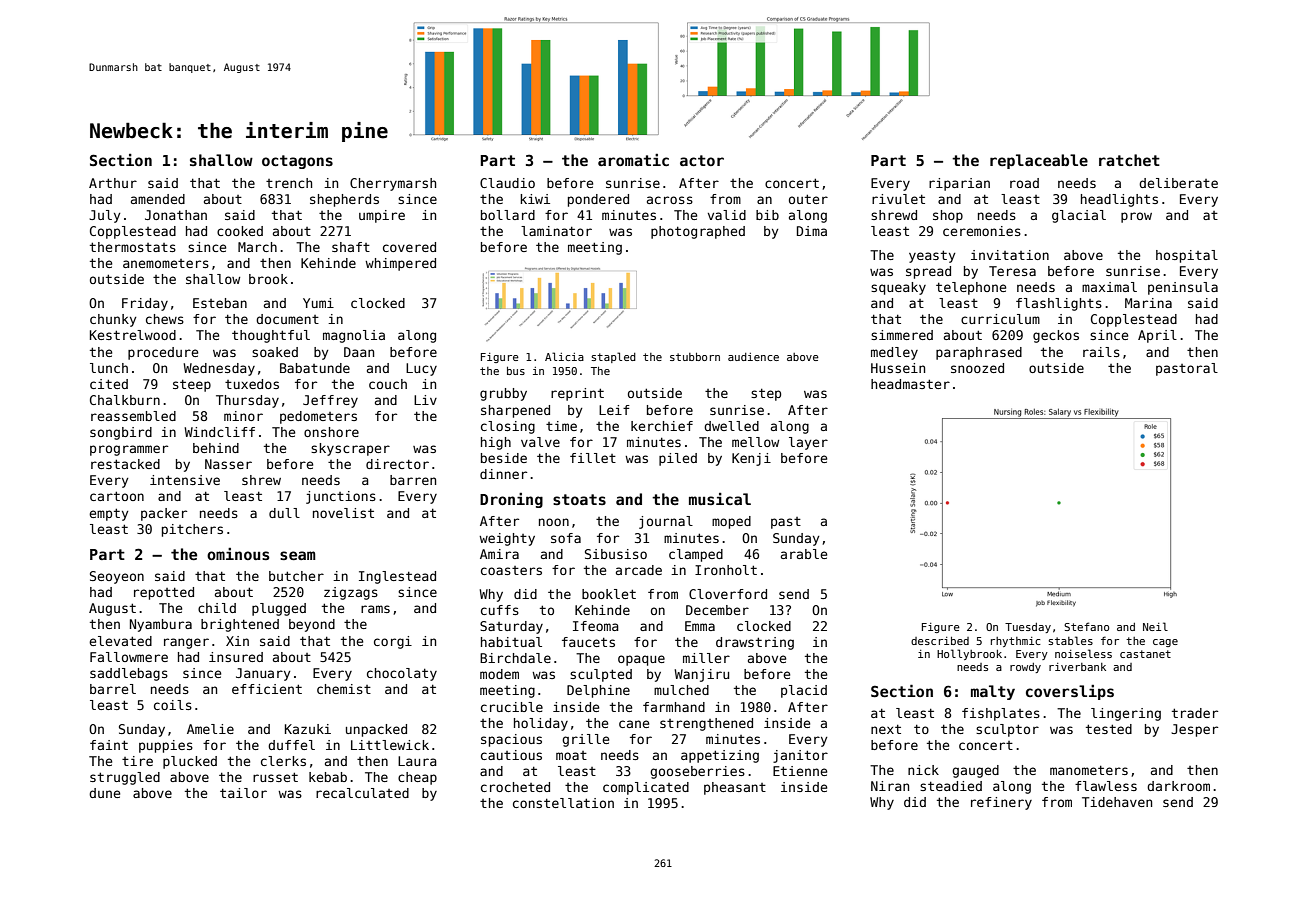  What do you see at coordinates (243, 793) in the page?
I see `tailor` at bounding box center [243, 793].
